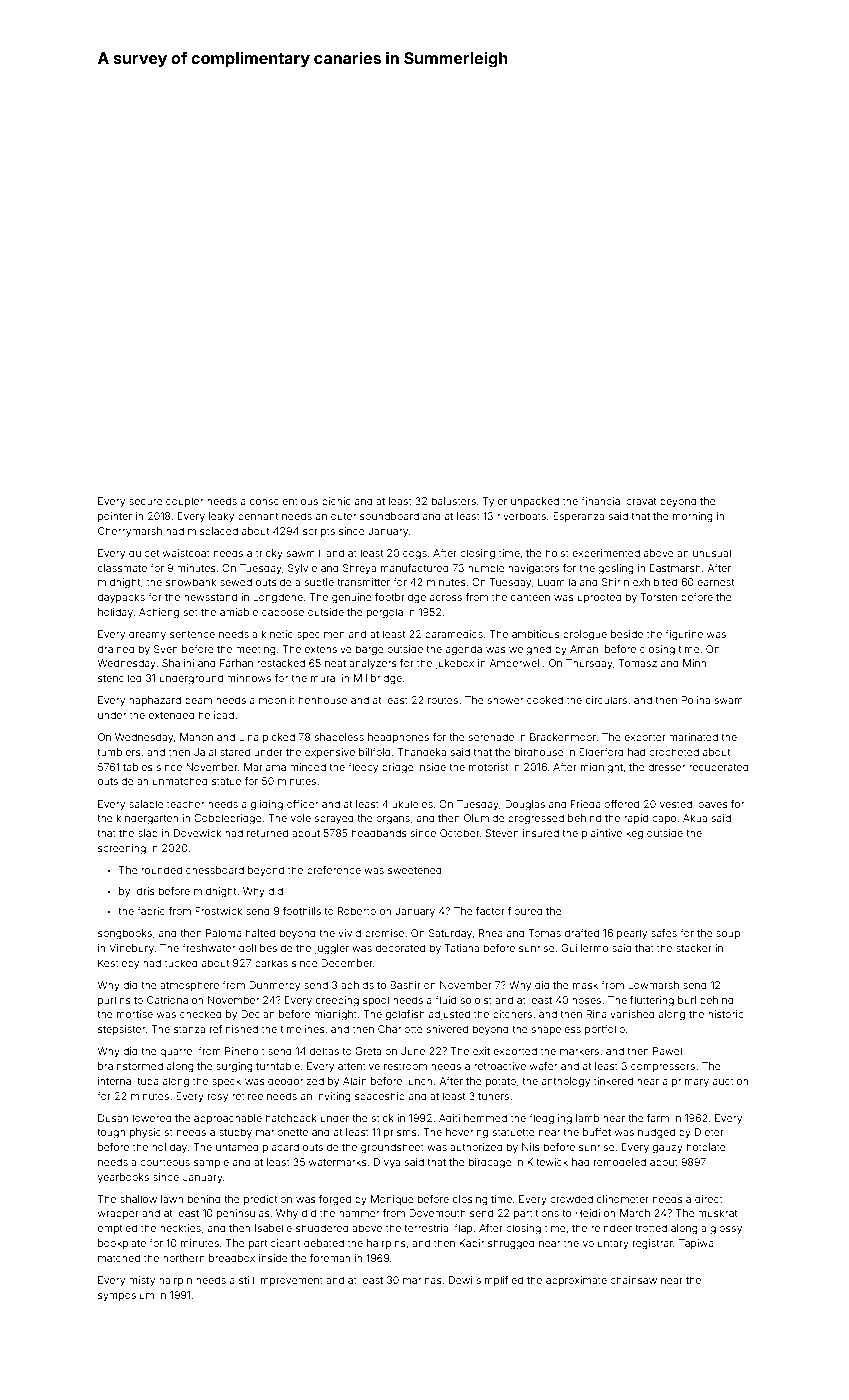  I want to click on screening, so click(122, 849).
